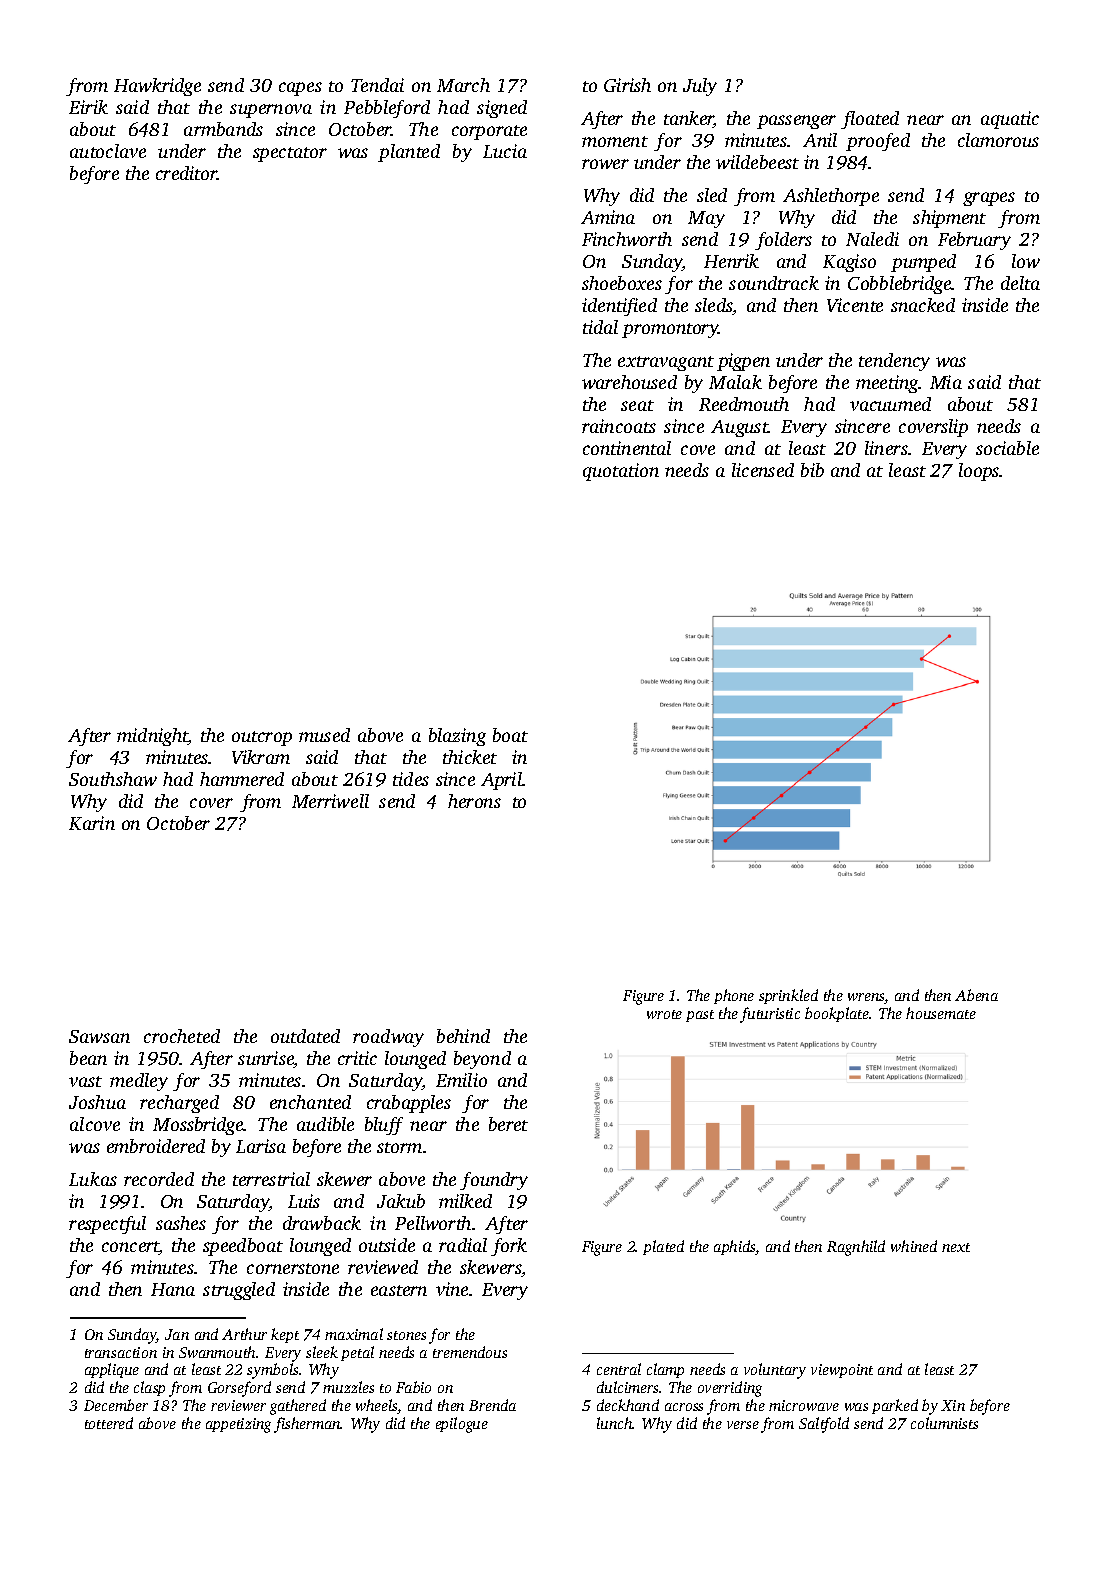 The width and height of the document is (1110, 1577). Describe the element at coordinates (187, 173) in the document. I see `creditor` at that location.
